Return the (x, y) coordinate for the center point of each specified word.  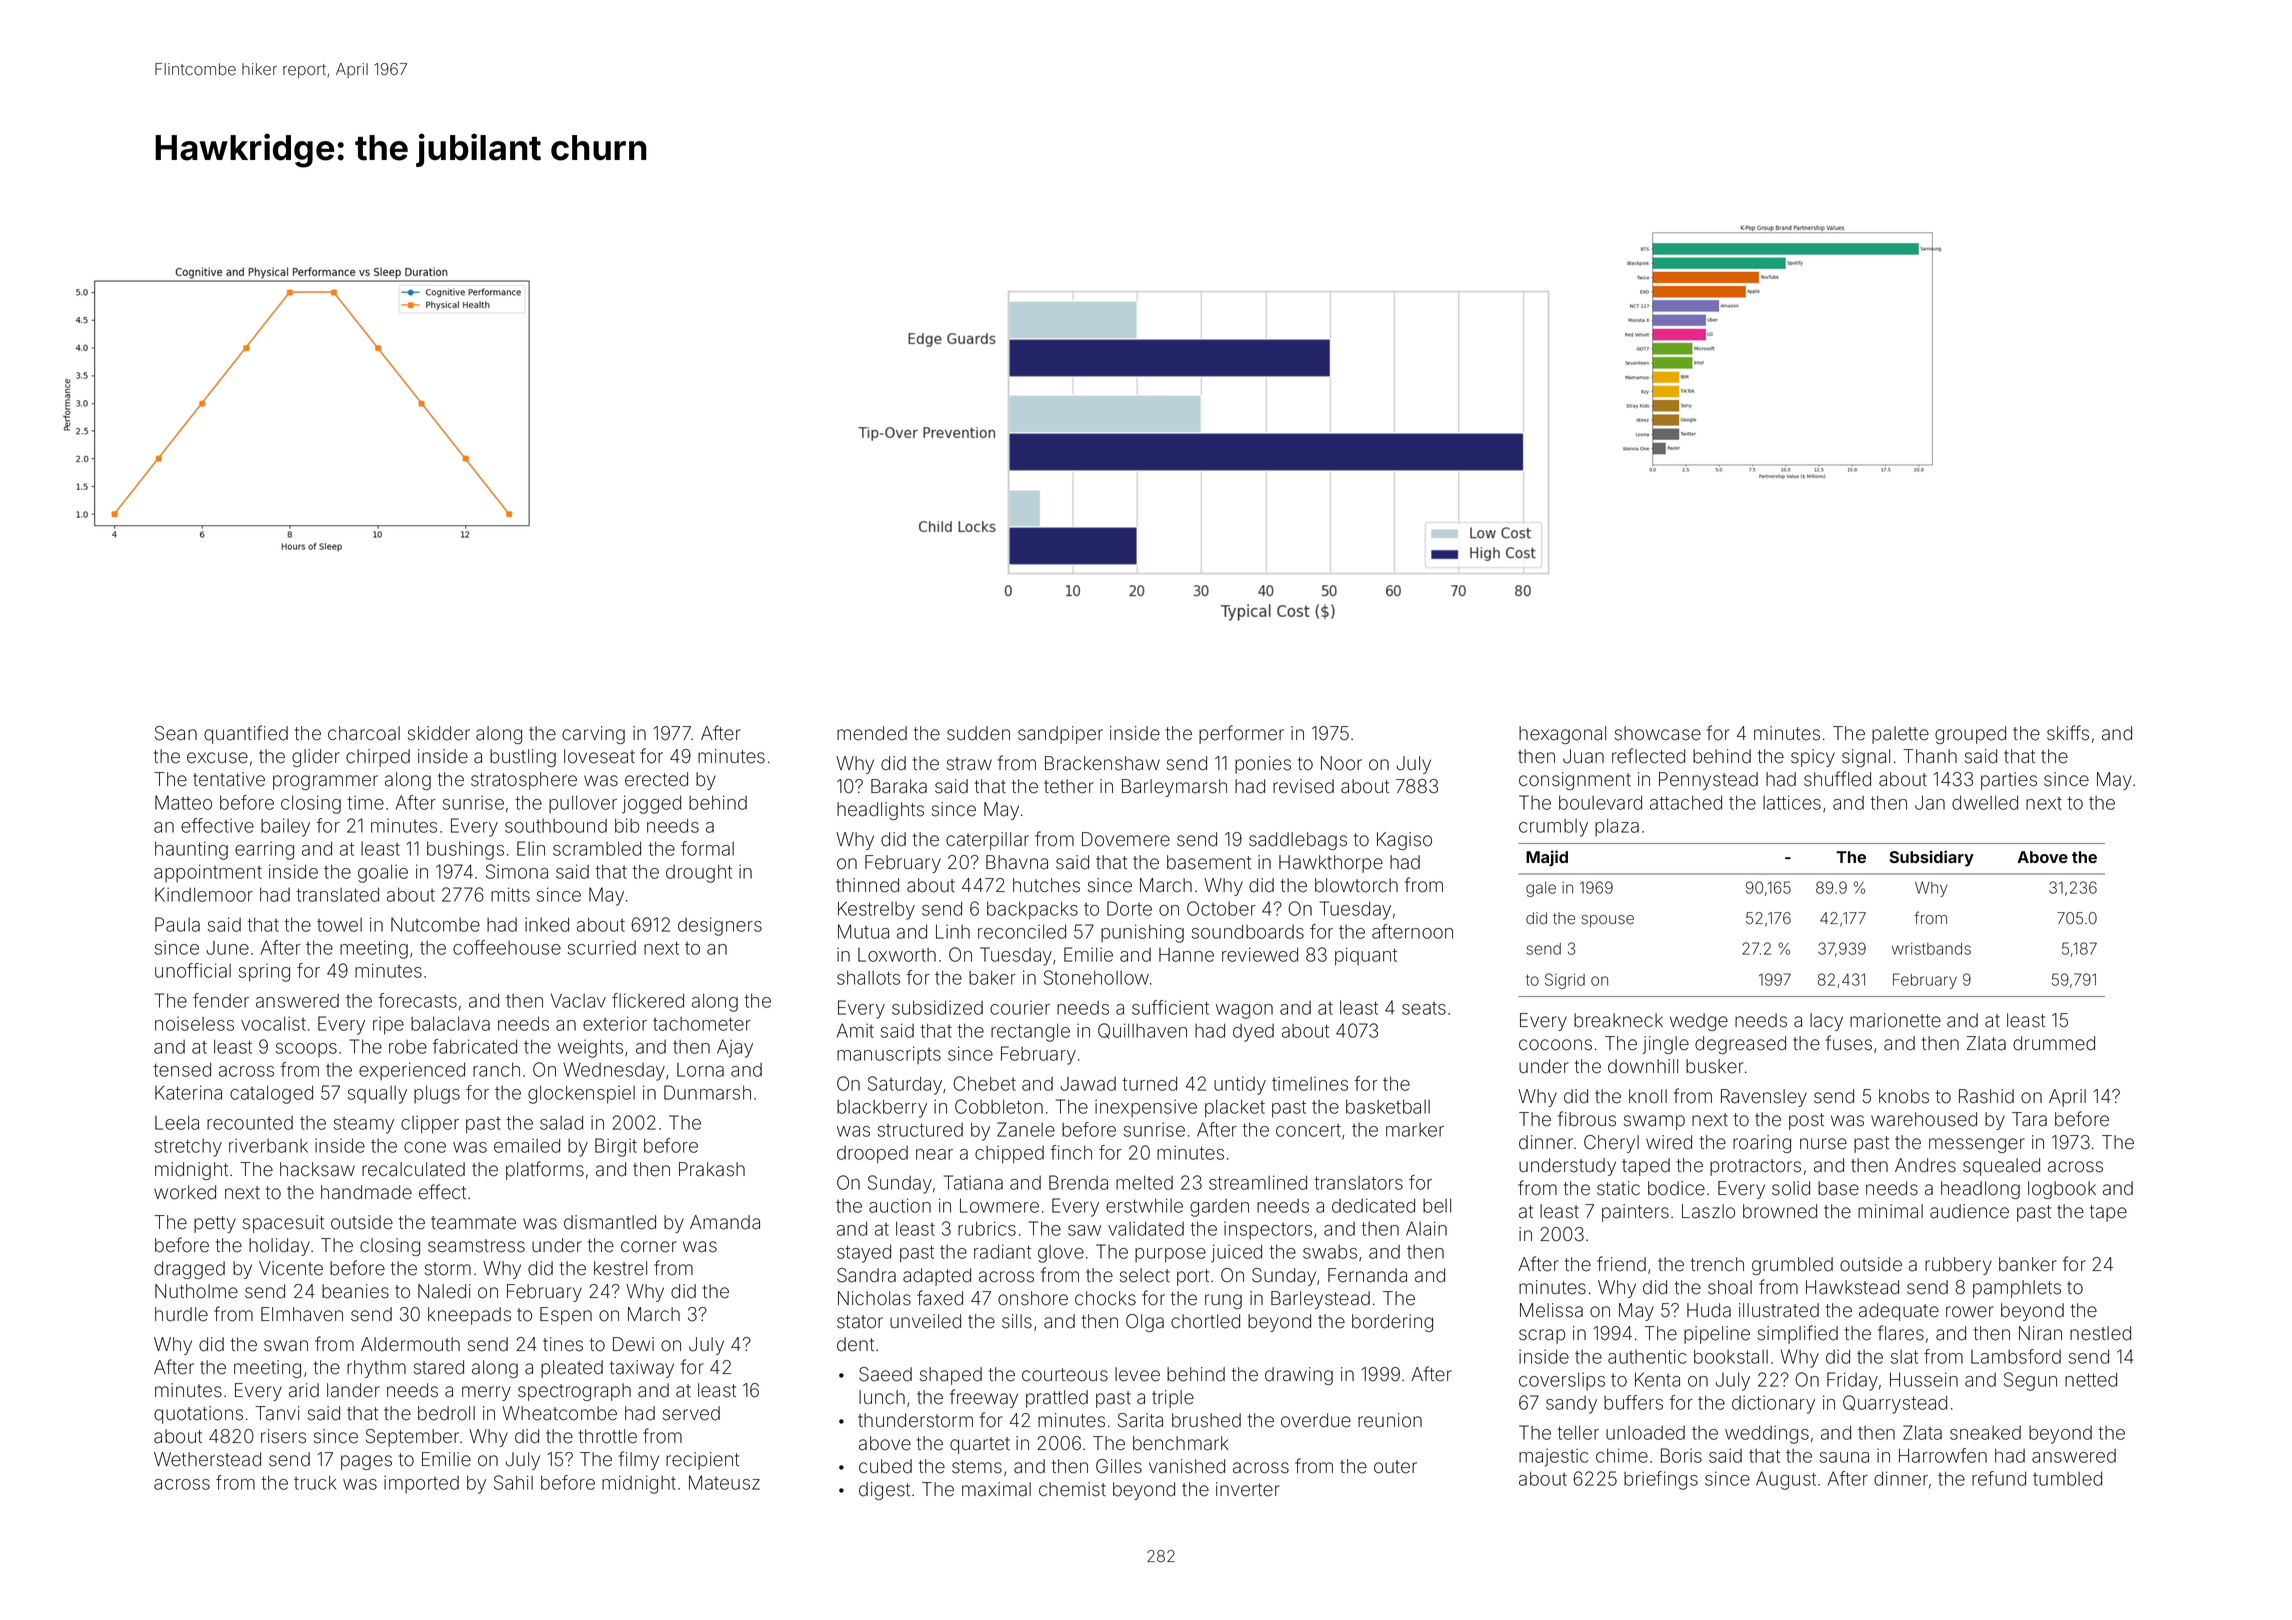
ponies (1263, 765)
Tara (2029, 1119)
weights (590, 1048)
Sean (176, 733)
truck (315, 1482)
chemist (1072, 1489)
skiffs (2068, 733)
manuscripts (889, 1055)
